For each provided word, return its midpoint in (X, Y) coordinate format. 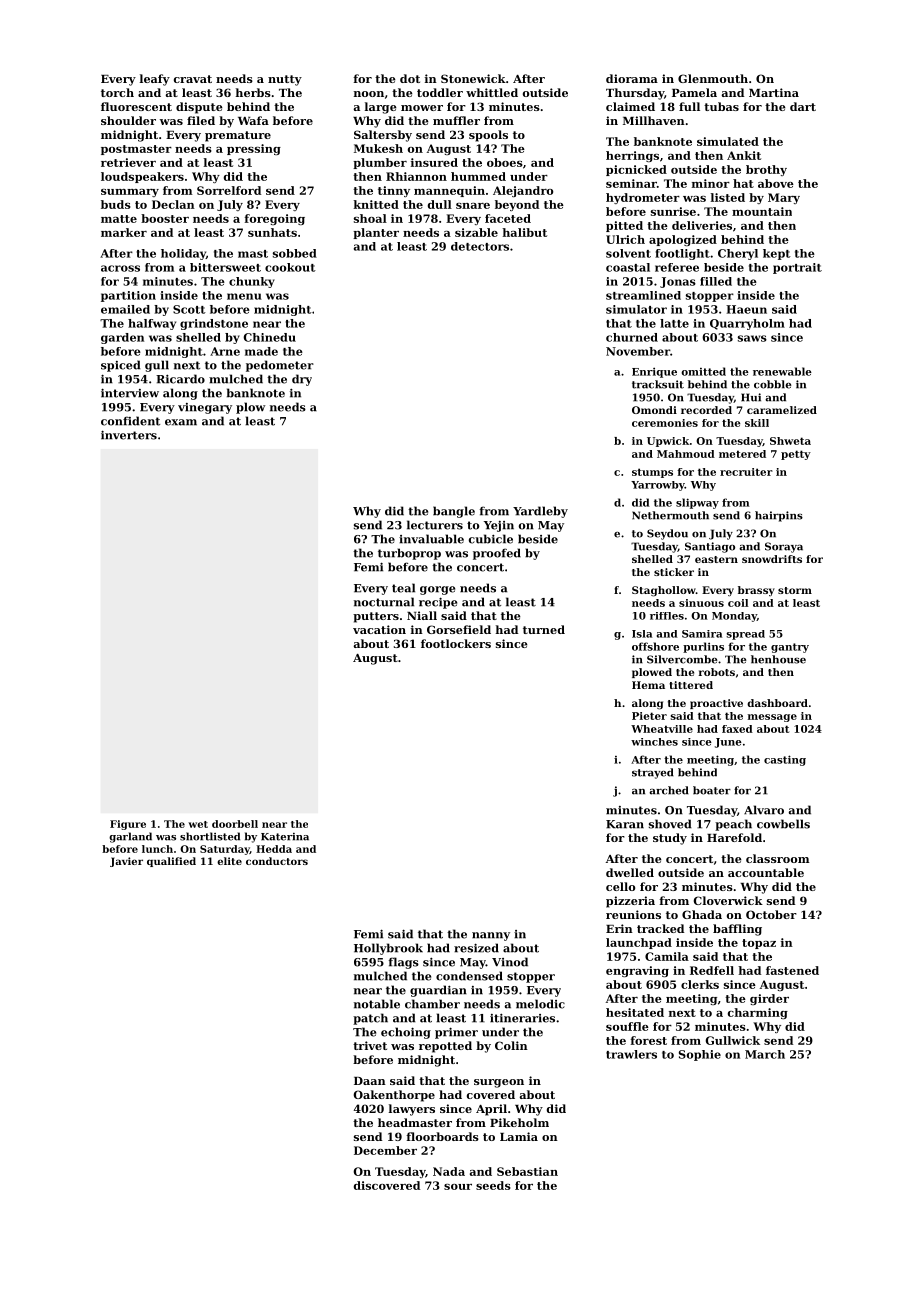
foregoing (275, 219)
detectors (480, 246)
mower (422, 108)
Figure (128, 825)
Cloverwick (728, 900)
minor (711, 183)
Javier (126, 862)
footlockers (456, 643)
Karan (625, 824)
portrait (797, 268)
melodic (540, 1004)
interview (130, 393)
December (385, 1150)
